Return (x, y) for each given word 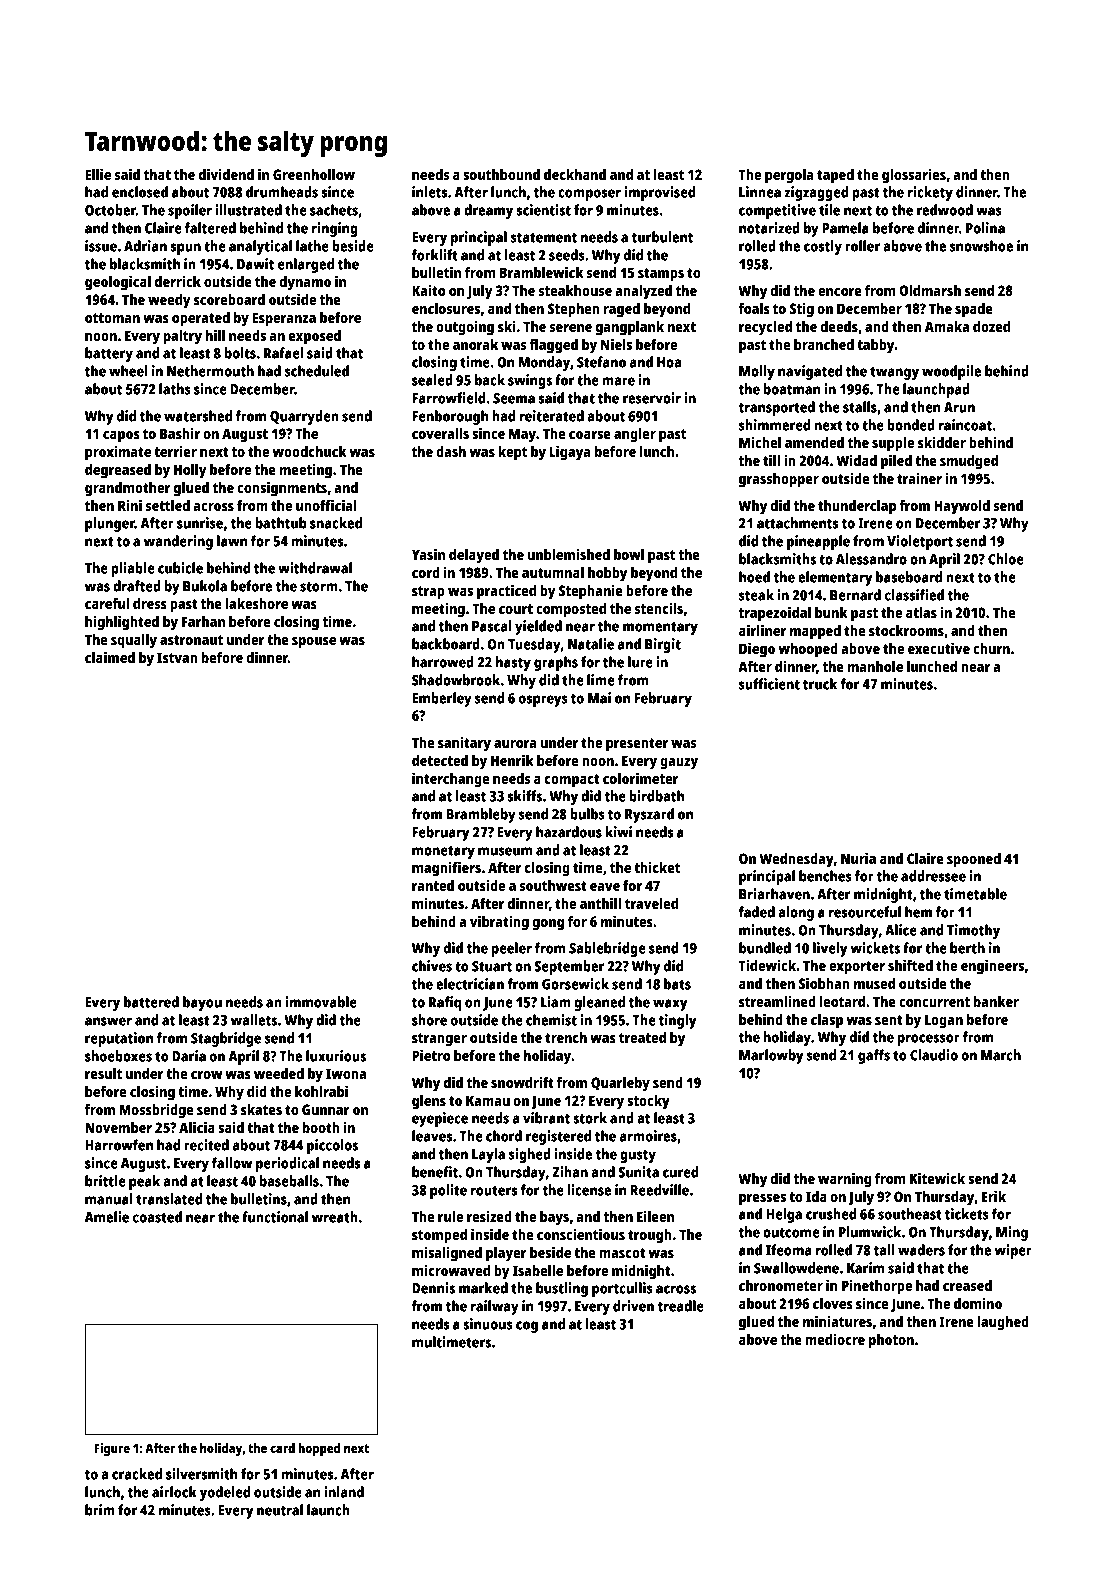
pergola (789, 176)
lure (640, 662)
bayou (202, 1003)
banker (996, 1001)
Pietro (431, 1055)
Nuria (858, 858)
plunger (110, 524)
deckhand (575, 174)
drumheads (282, 192)
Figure (112, 1449)
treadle (680, 1306)
